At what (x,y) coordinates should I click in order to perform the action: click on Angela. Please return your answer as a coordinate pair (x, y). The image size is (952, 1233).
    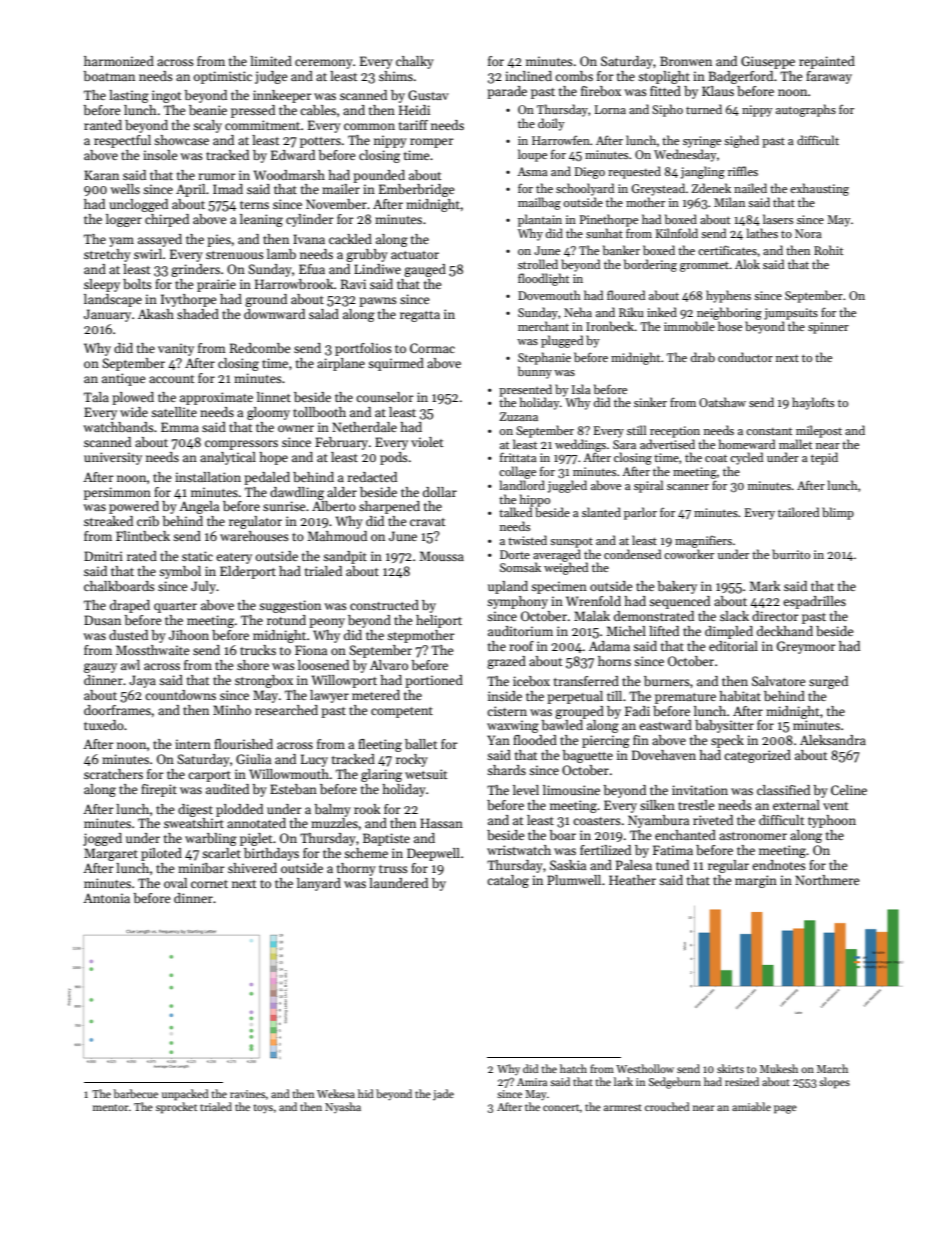
    Looking at the image, I should click on (199, 507).
